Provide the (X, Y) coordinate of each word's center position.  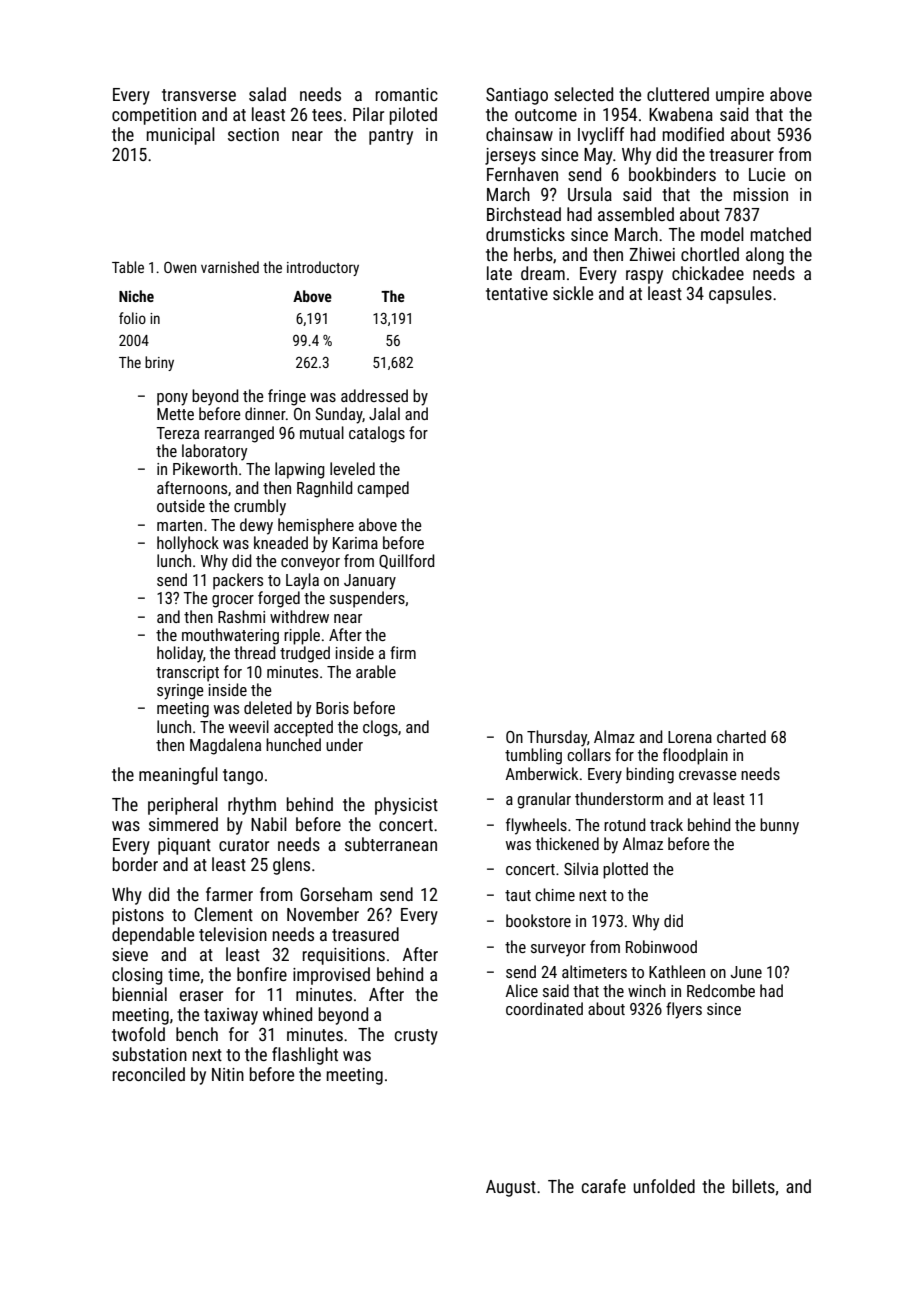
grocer (233, 601)
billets (754, 1186)
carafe (604, 1186)
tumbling (533, 756)
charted (741, 736)
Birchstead (524, 214)
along (765, 256)
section (253, 134)
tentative (517, 293)
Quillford (406, 561)
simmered (183, 824)
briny (159, 363)
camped (383, 489)
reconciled (149, 1074)
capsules (740, 295)
